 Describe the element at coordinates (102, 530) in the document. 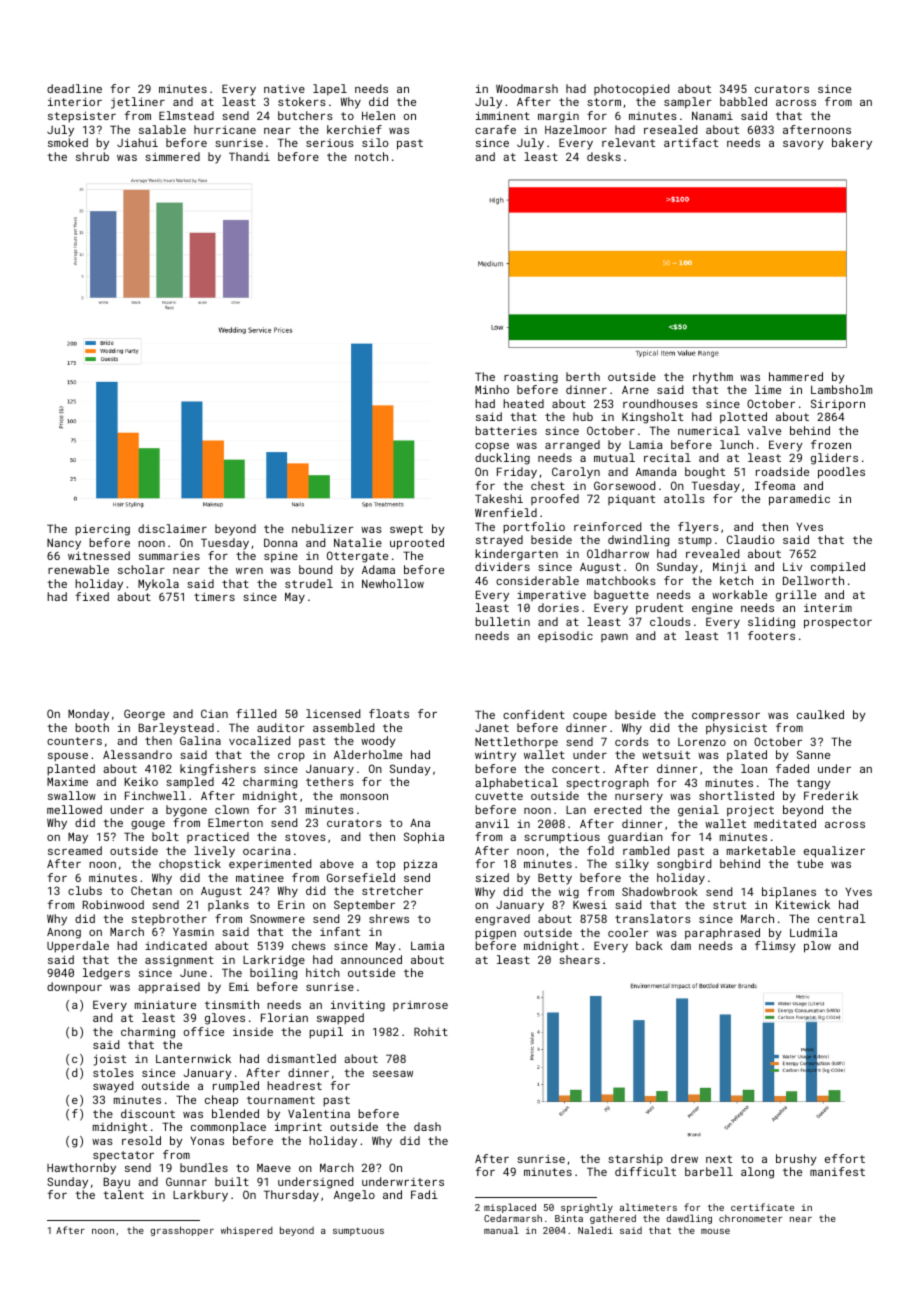

I see `piercing` at that location.
